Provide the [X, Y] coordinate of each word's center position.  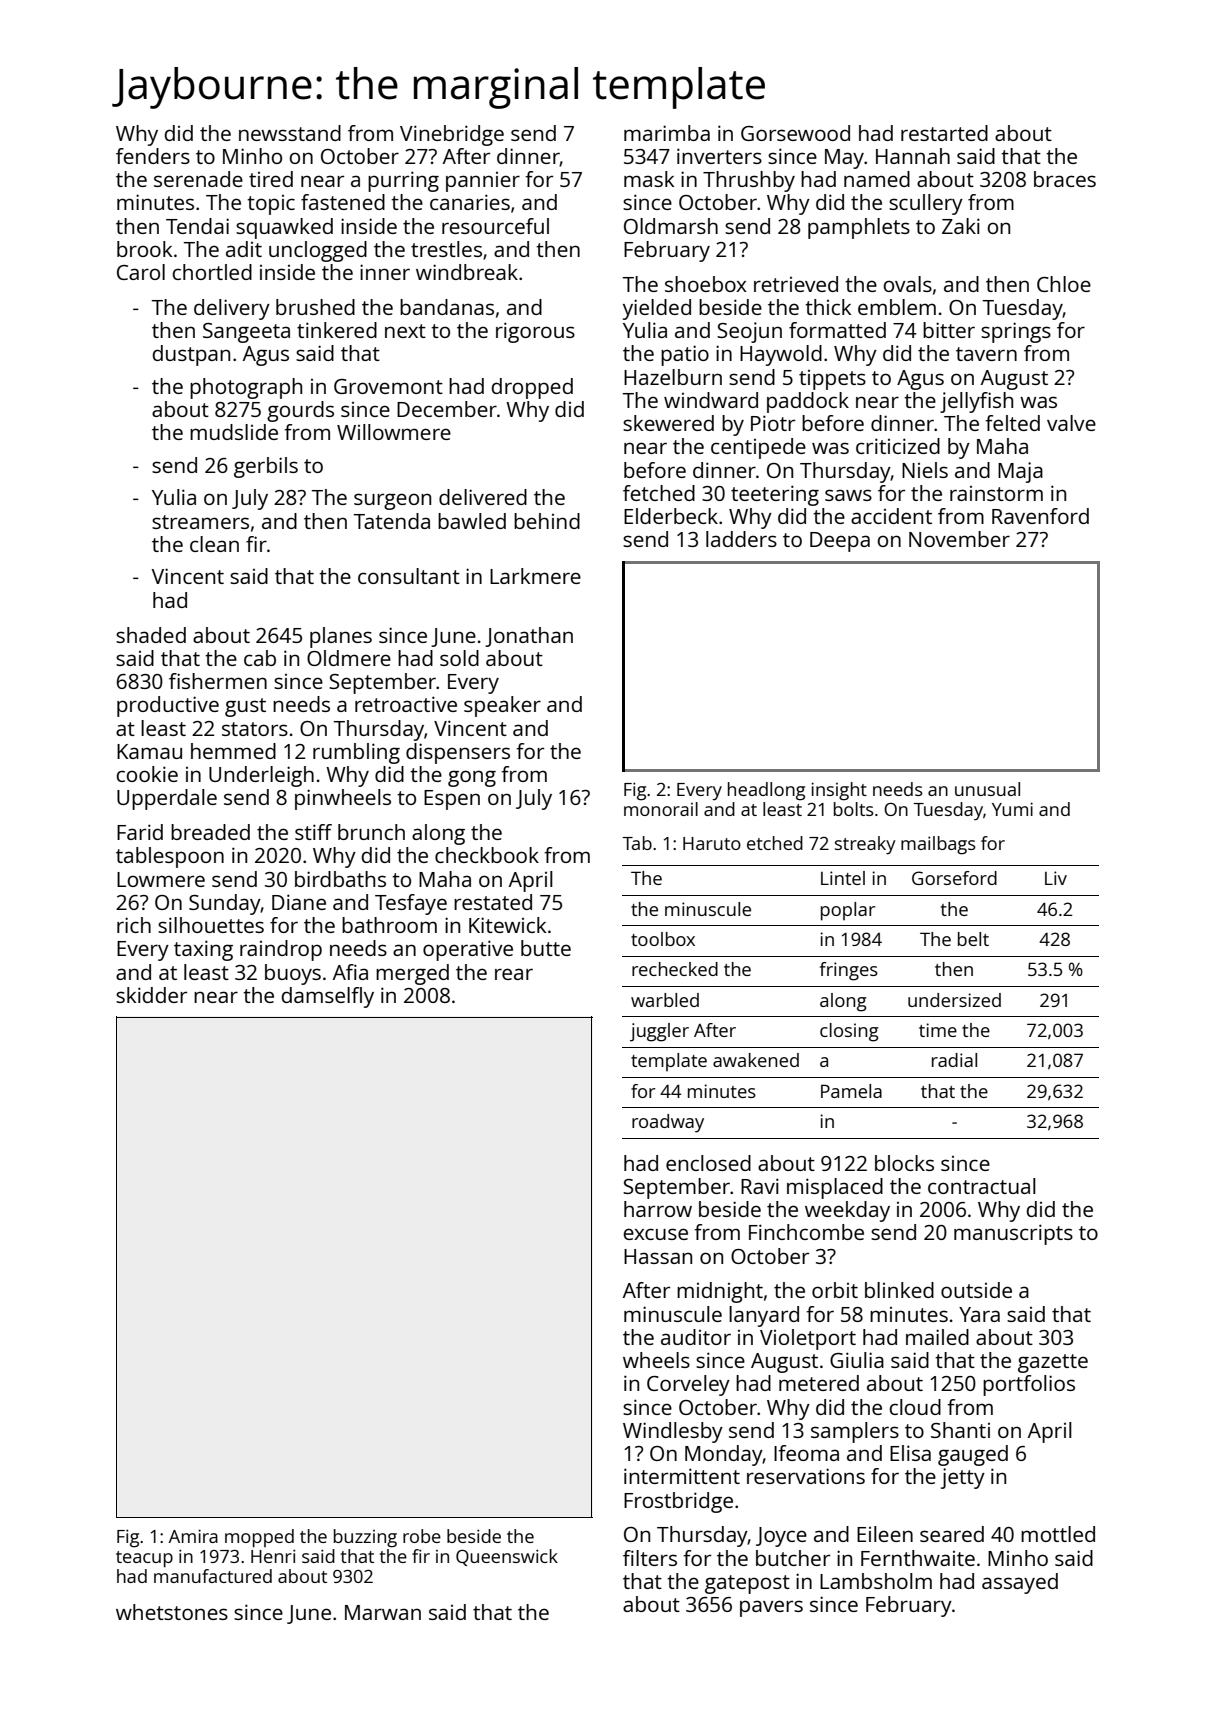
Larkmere [535, 576]
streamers [200, 522]
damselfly [328, 997]
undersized [954, 1000]
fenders [153, 156]
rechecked [675, 969]
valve [1071, 423]
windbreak [467, 272]
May [844, 159]
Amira [193, 1536]
